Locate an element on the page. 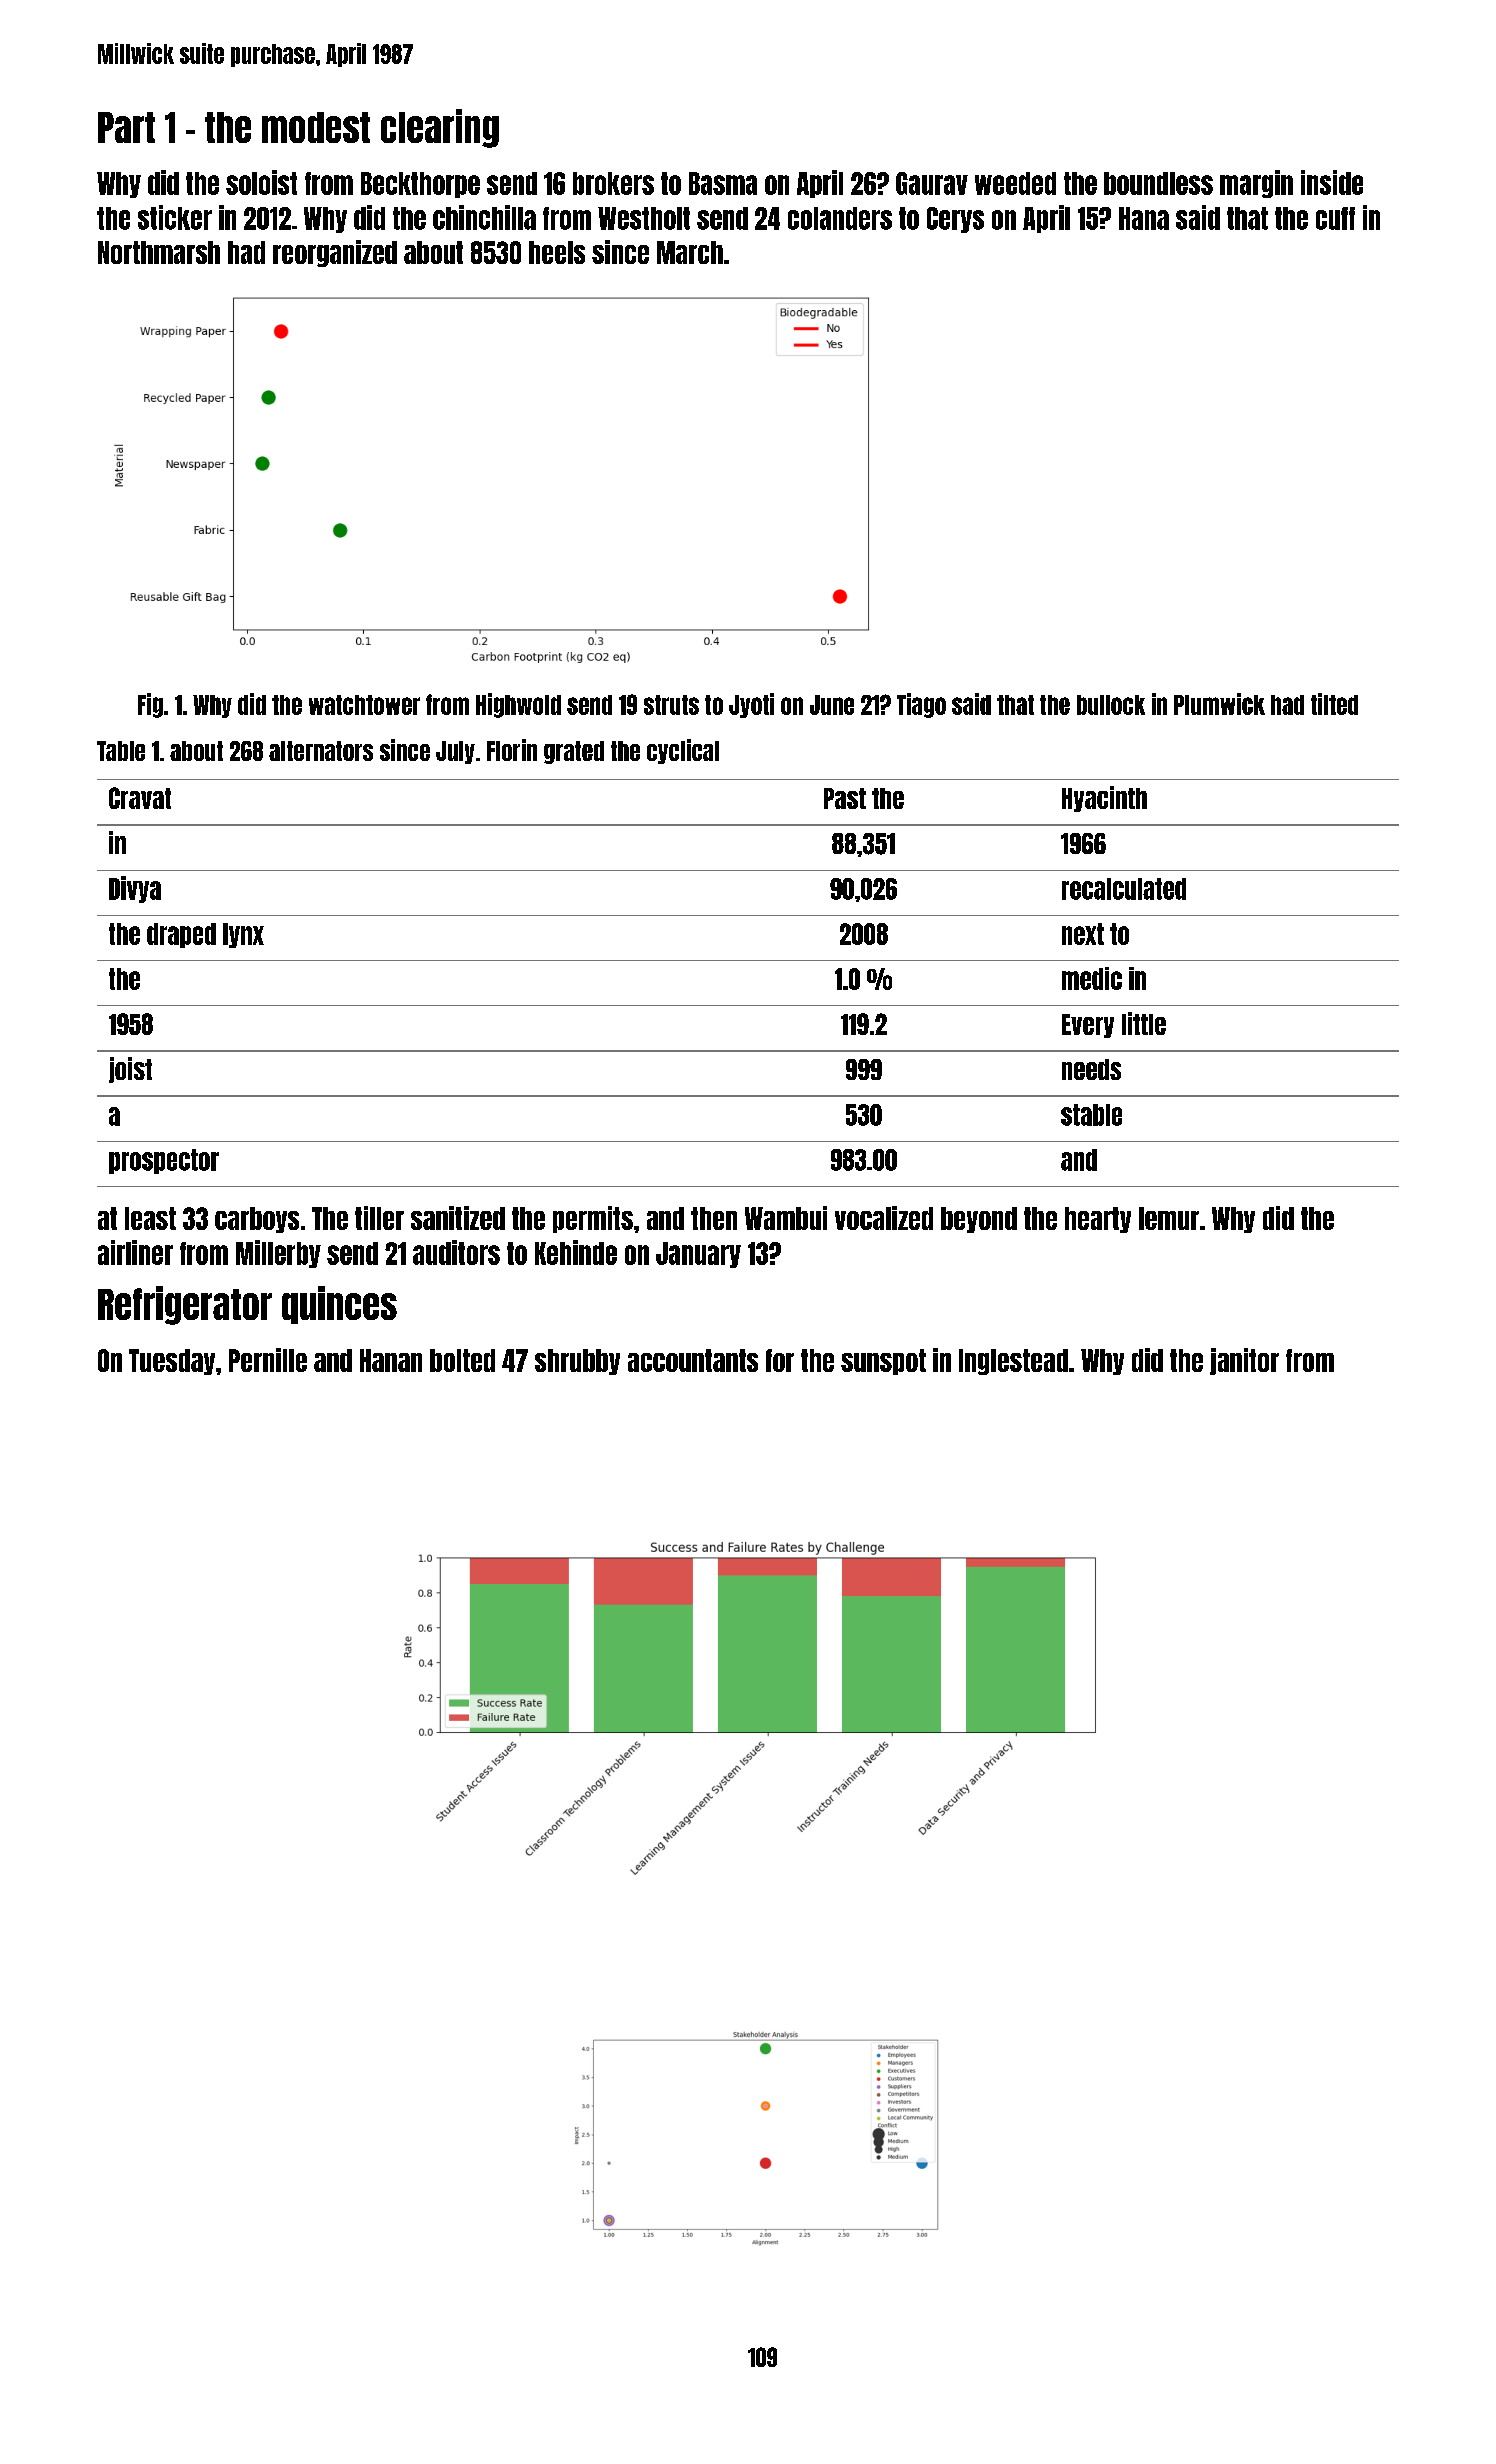 The image size is (1496, 2464). Plumwick is located at coordinates (1219, 704).
